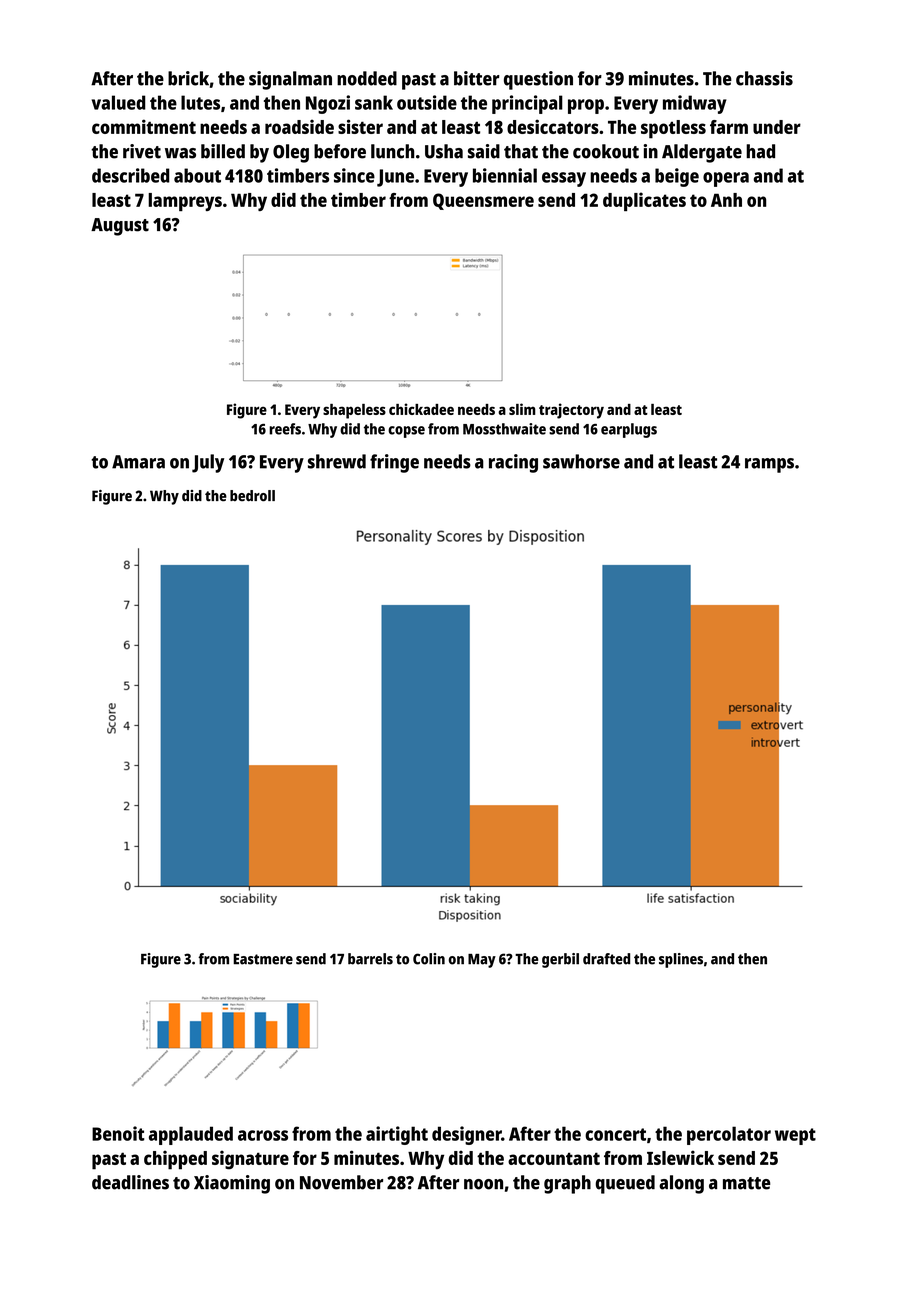 The height and width of the image is (1316, 908). Describe the element at coordinates (644, 201) in the image. I see `duplicates` at that location.
